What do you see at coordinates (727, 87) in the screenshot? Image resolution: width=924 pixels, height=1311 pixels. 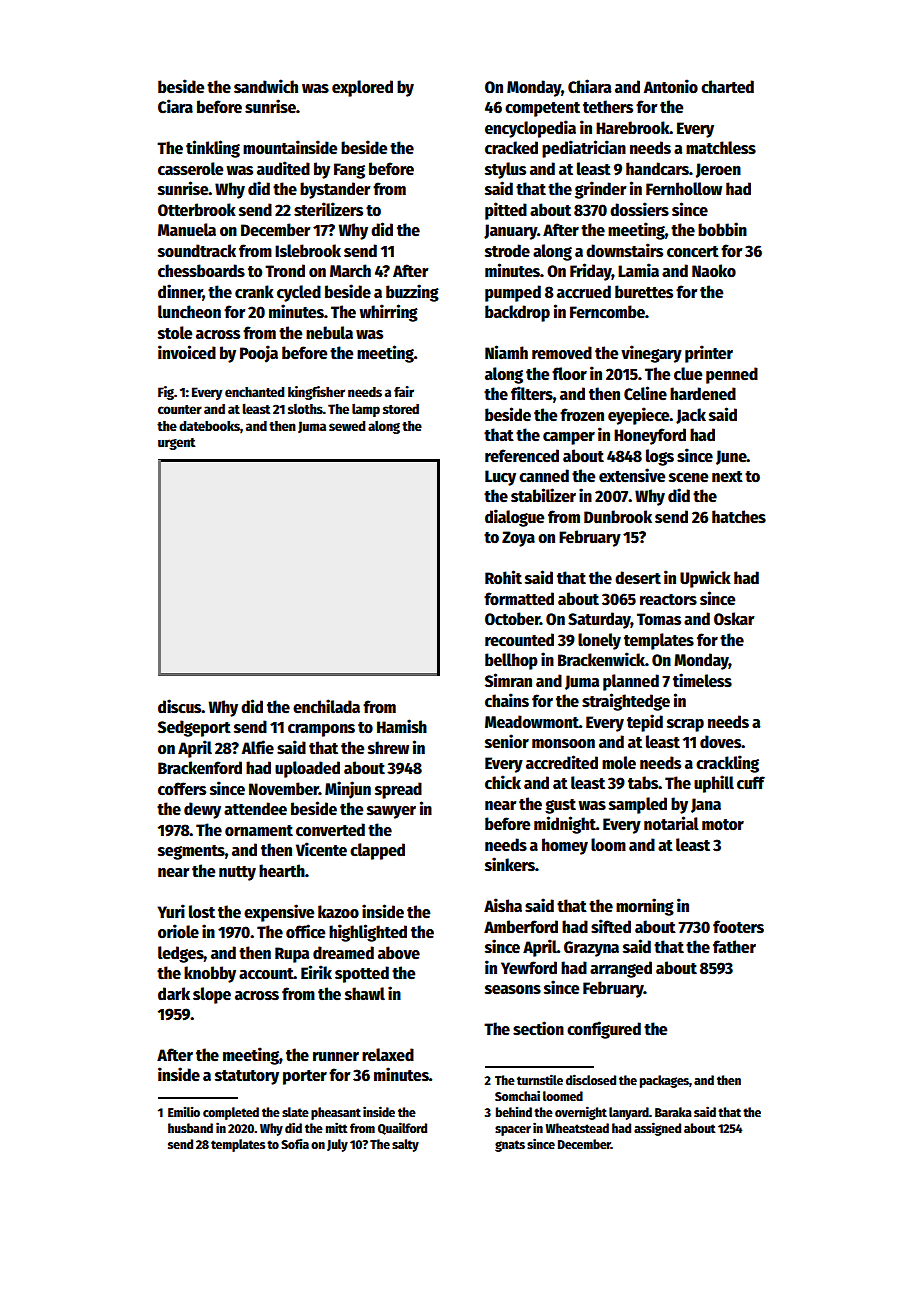 I see `charted` at bounding box center [727, 87].
